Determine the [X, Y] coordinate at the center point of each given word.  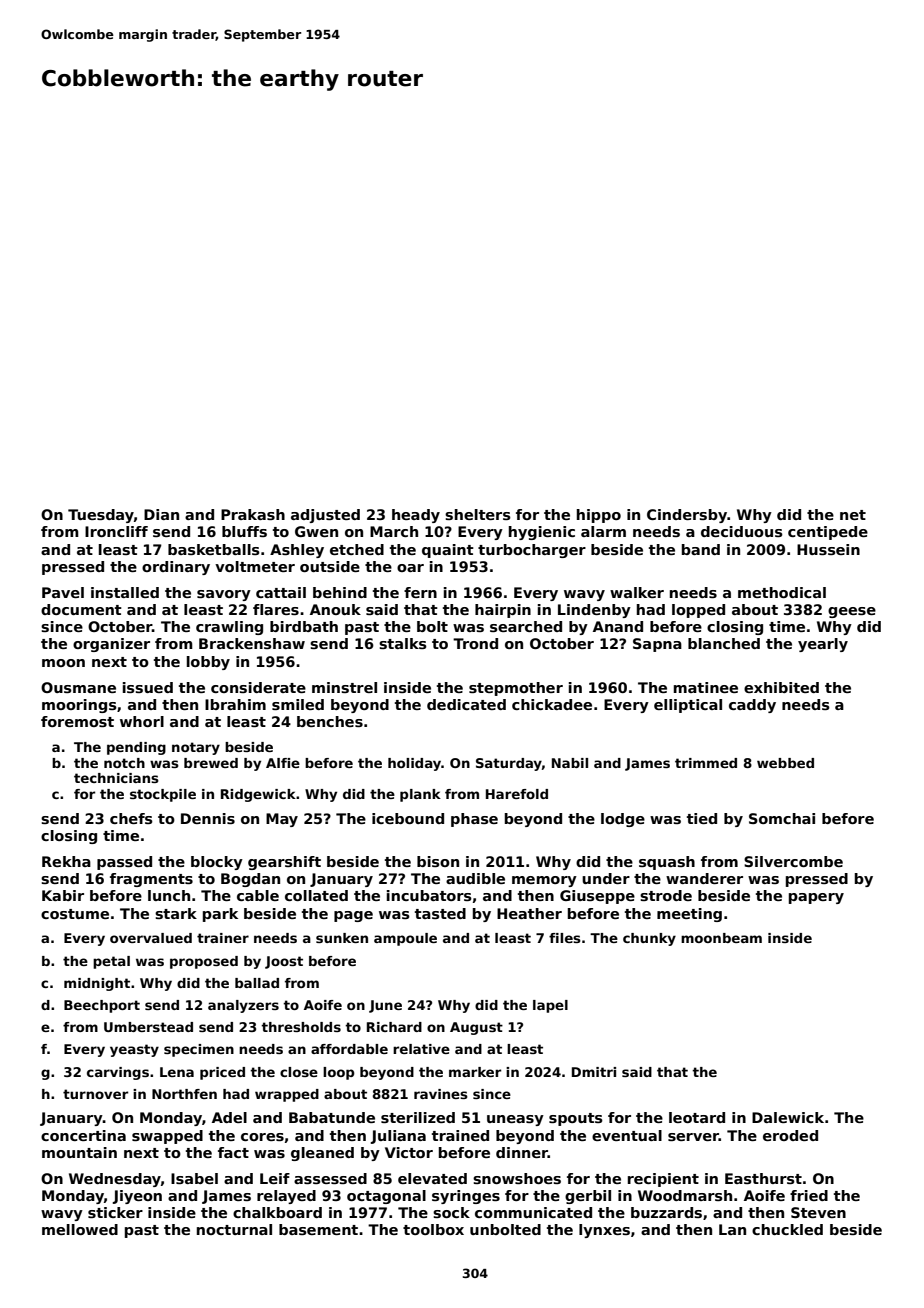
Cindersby [687, 516]
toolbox [433, 1229]
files [565, 938]
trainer [223, 938]
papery [816, 898]
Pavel [63, 592]
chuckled [787, 1229]
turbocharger [532, 551]
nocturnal [234, 1229]
